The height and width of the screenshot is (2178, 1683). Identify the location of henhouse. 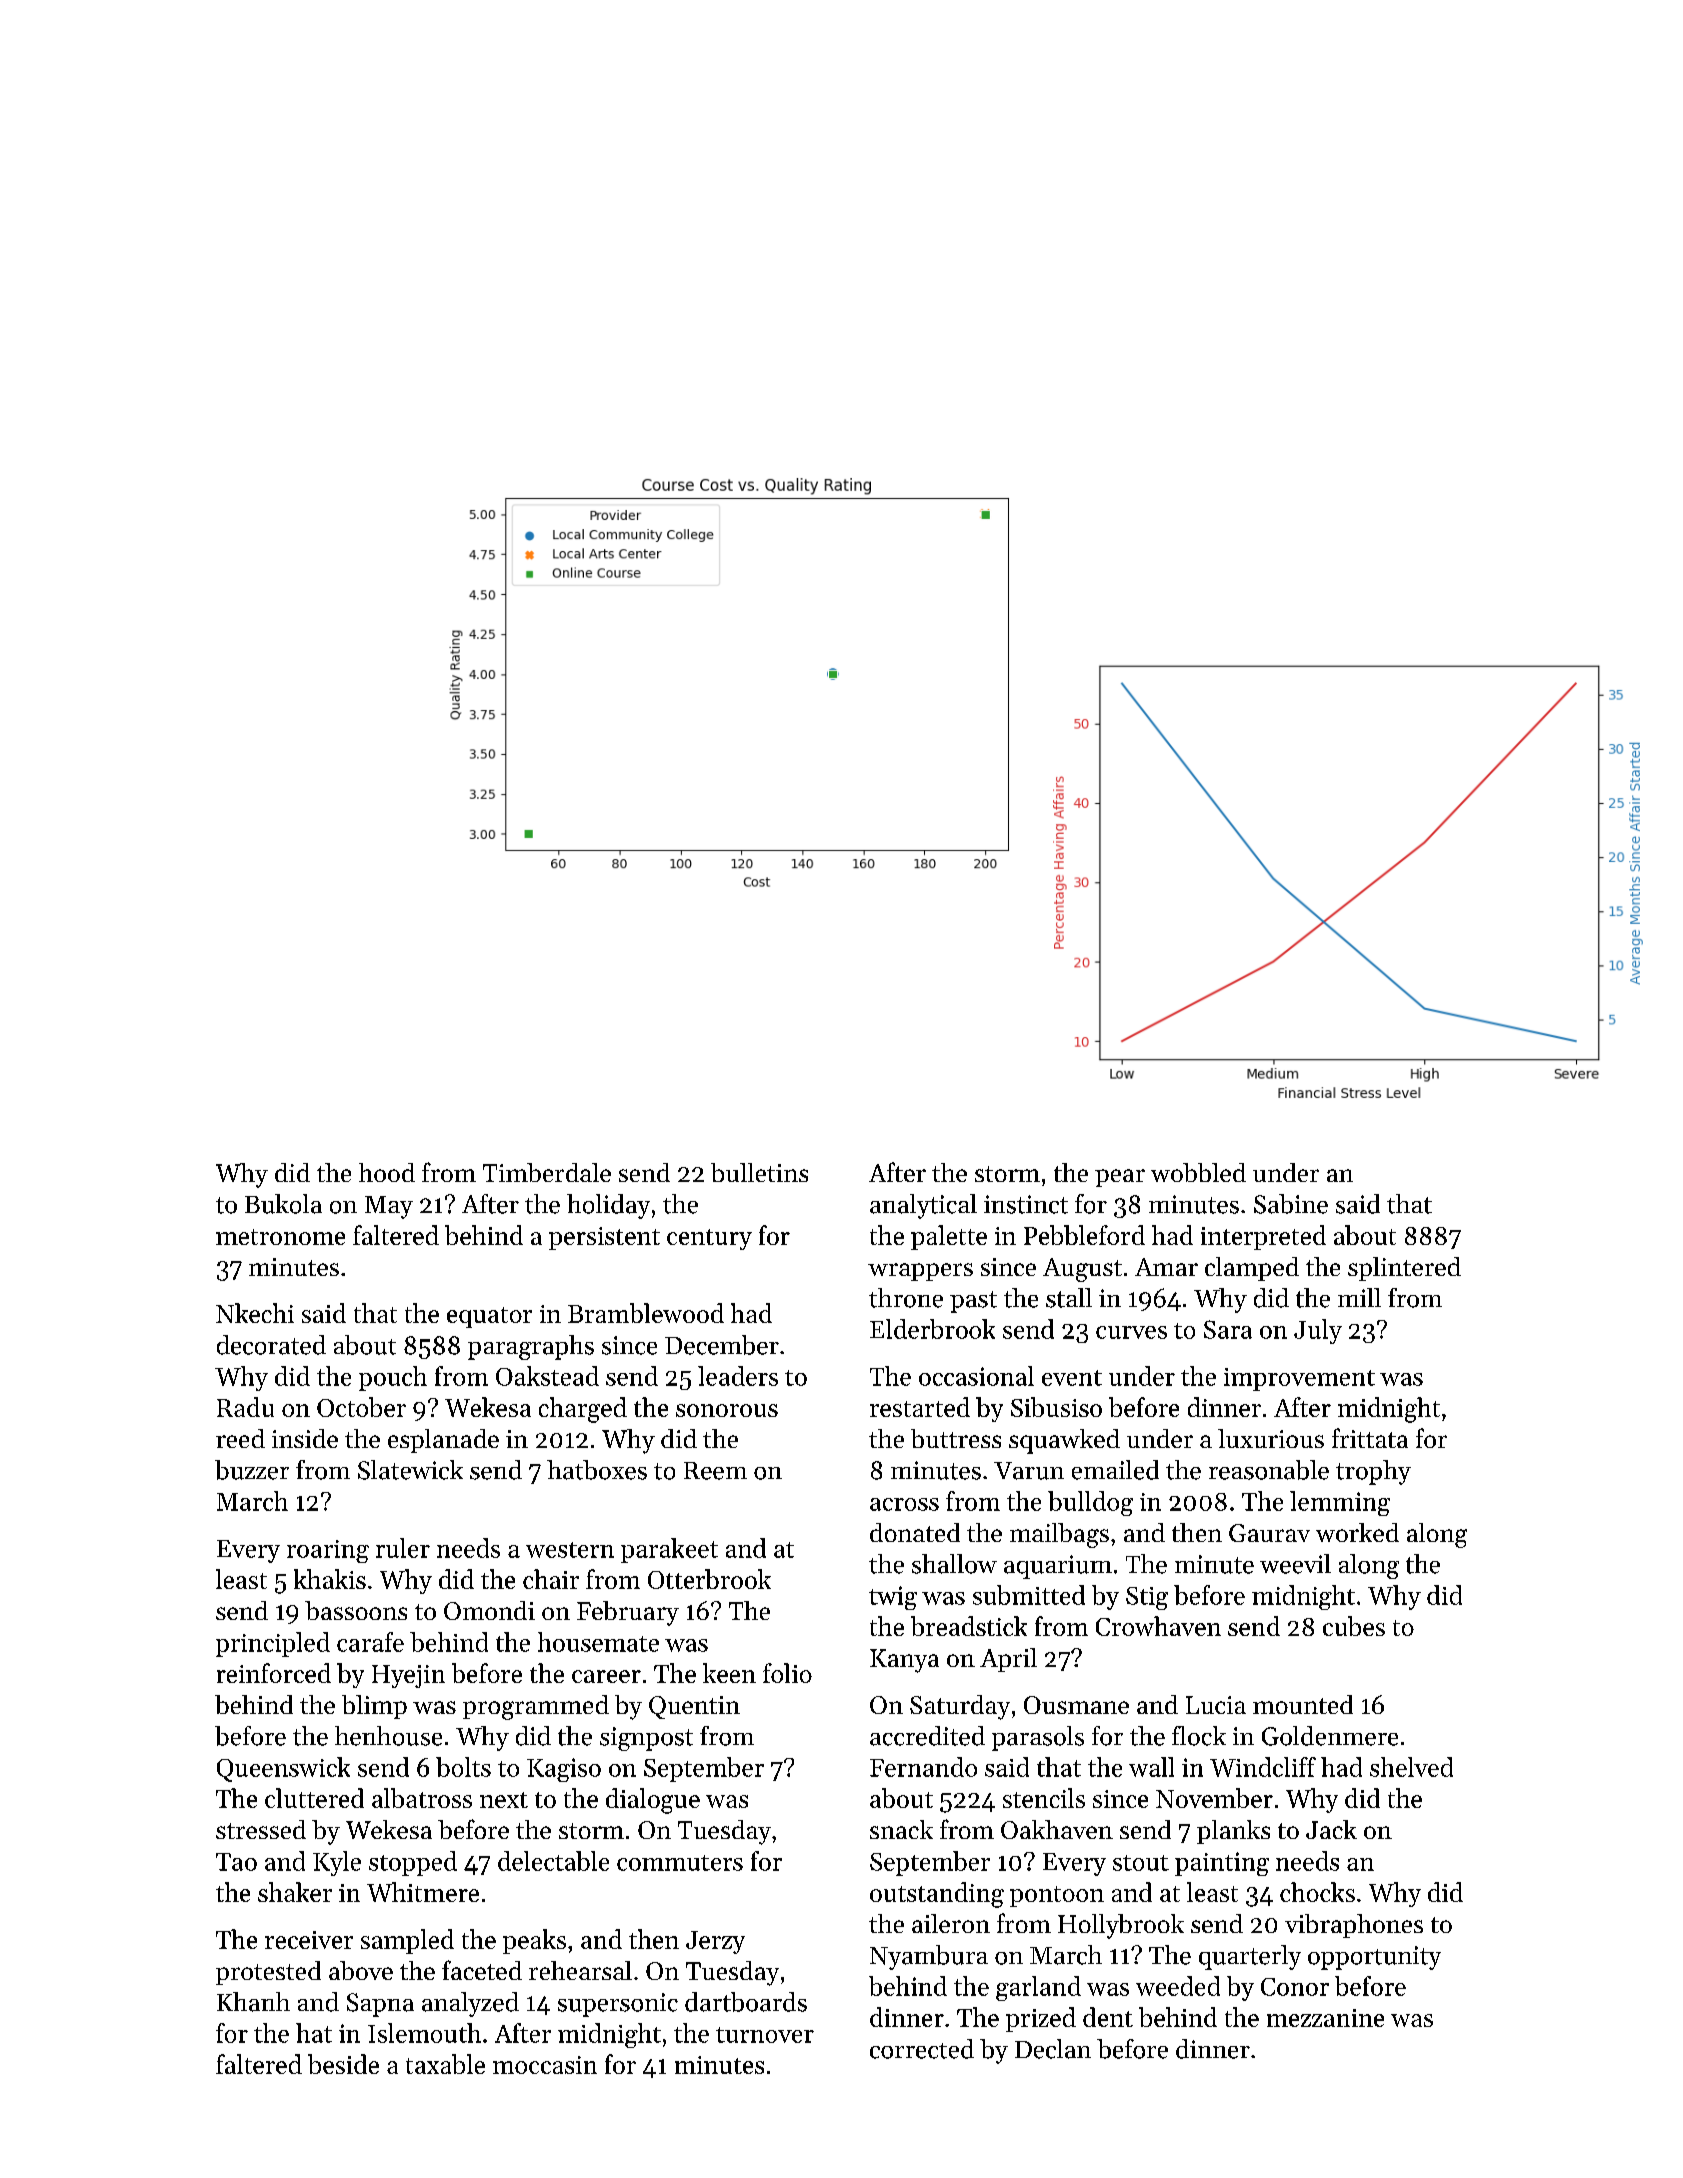
(388, 1736).
